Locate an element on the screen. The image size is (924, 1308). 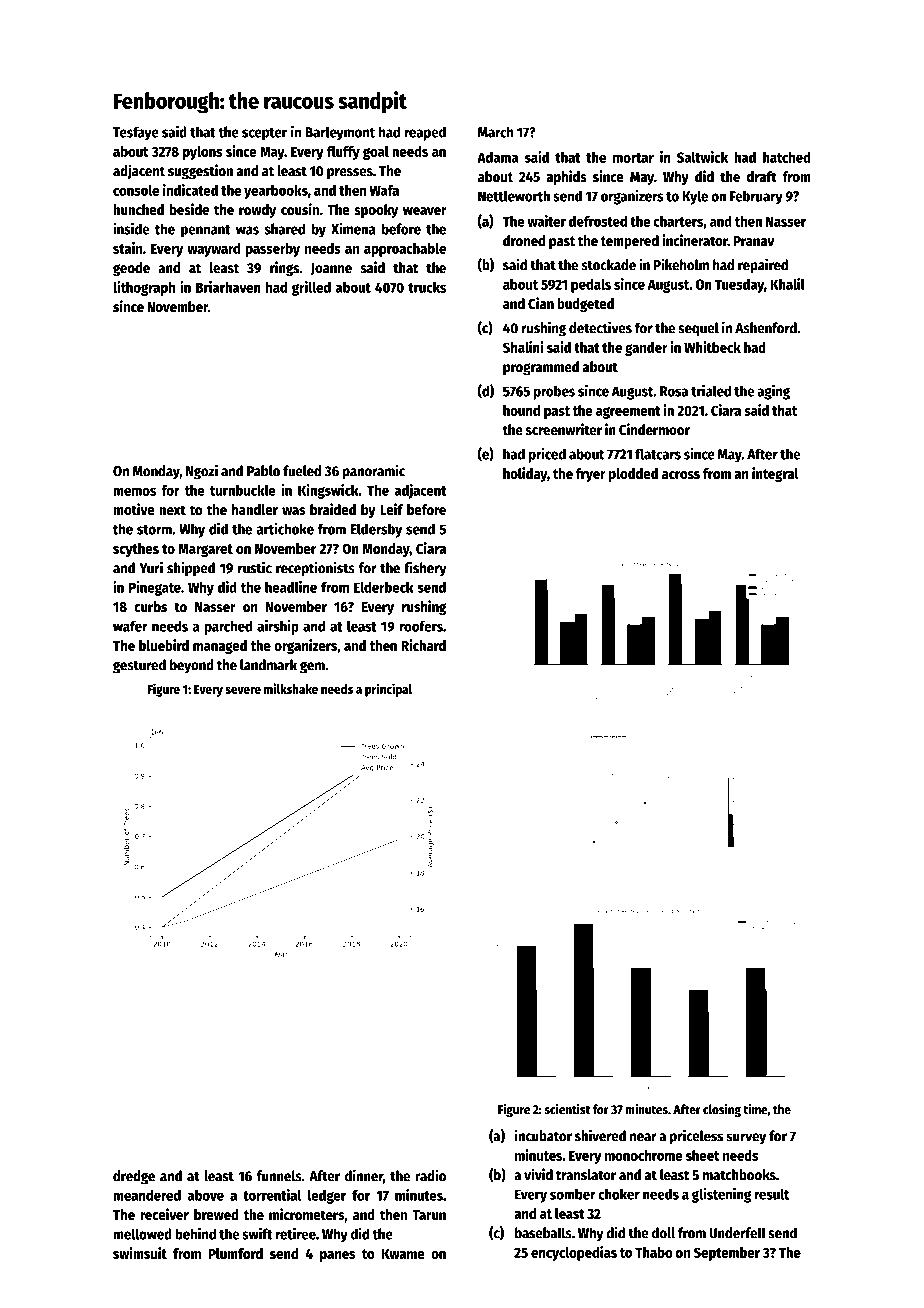
gestured is located at coordinates (139, 666).
